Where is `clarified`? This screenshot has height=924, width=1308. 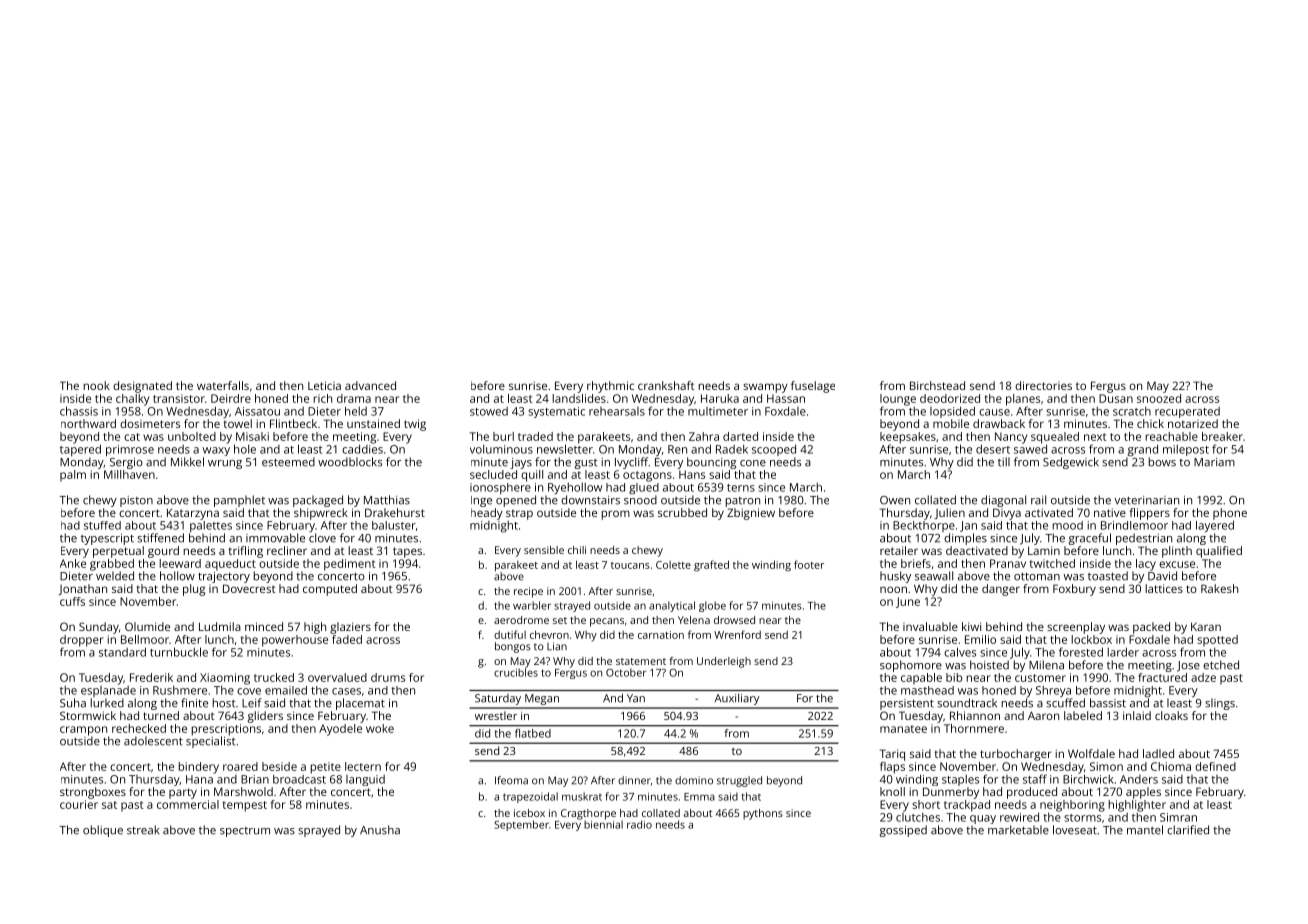 clarified is located at coordinates (1188, 830).
